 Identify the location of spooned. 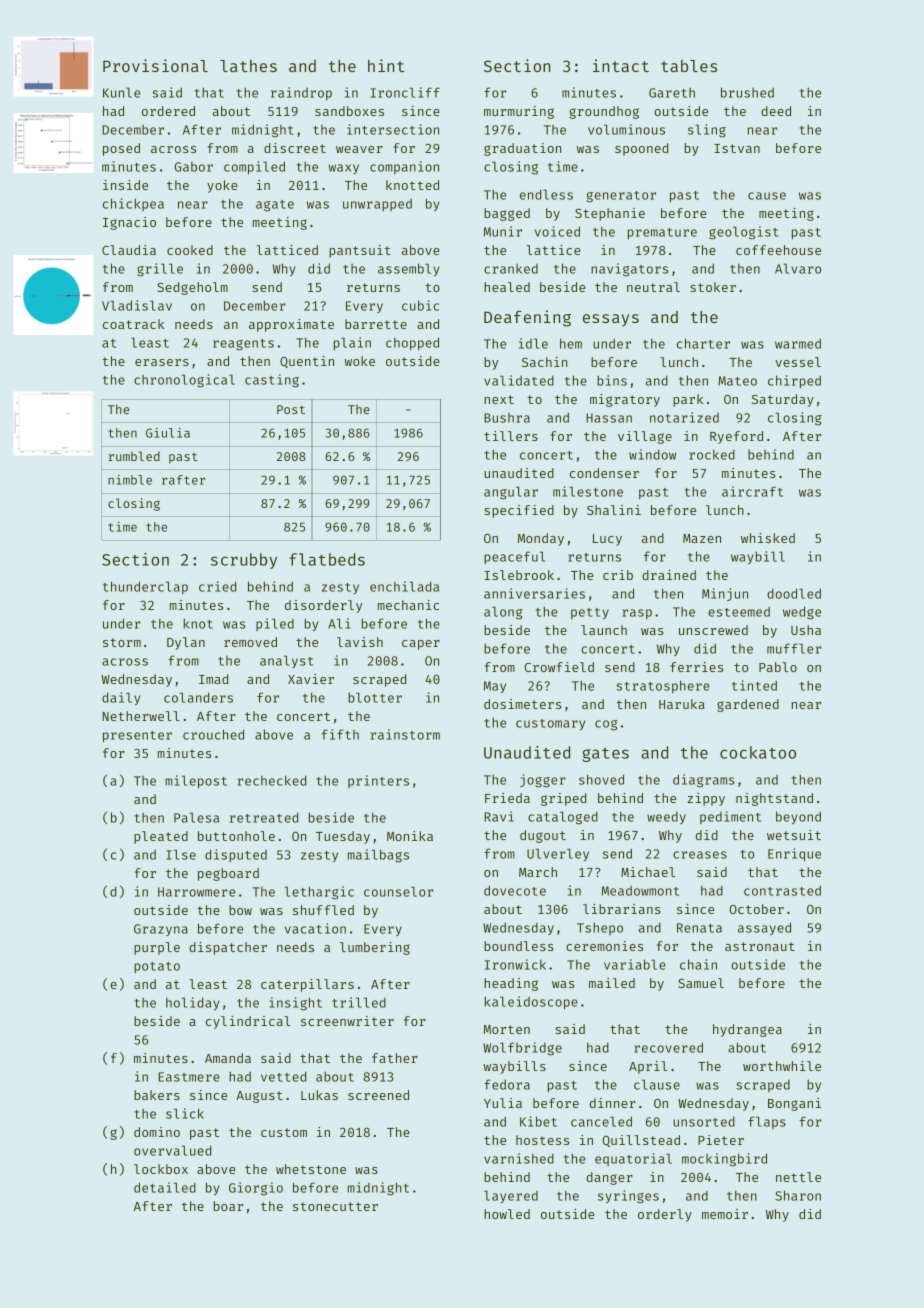
(641, 149).
